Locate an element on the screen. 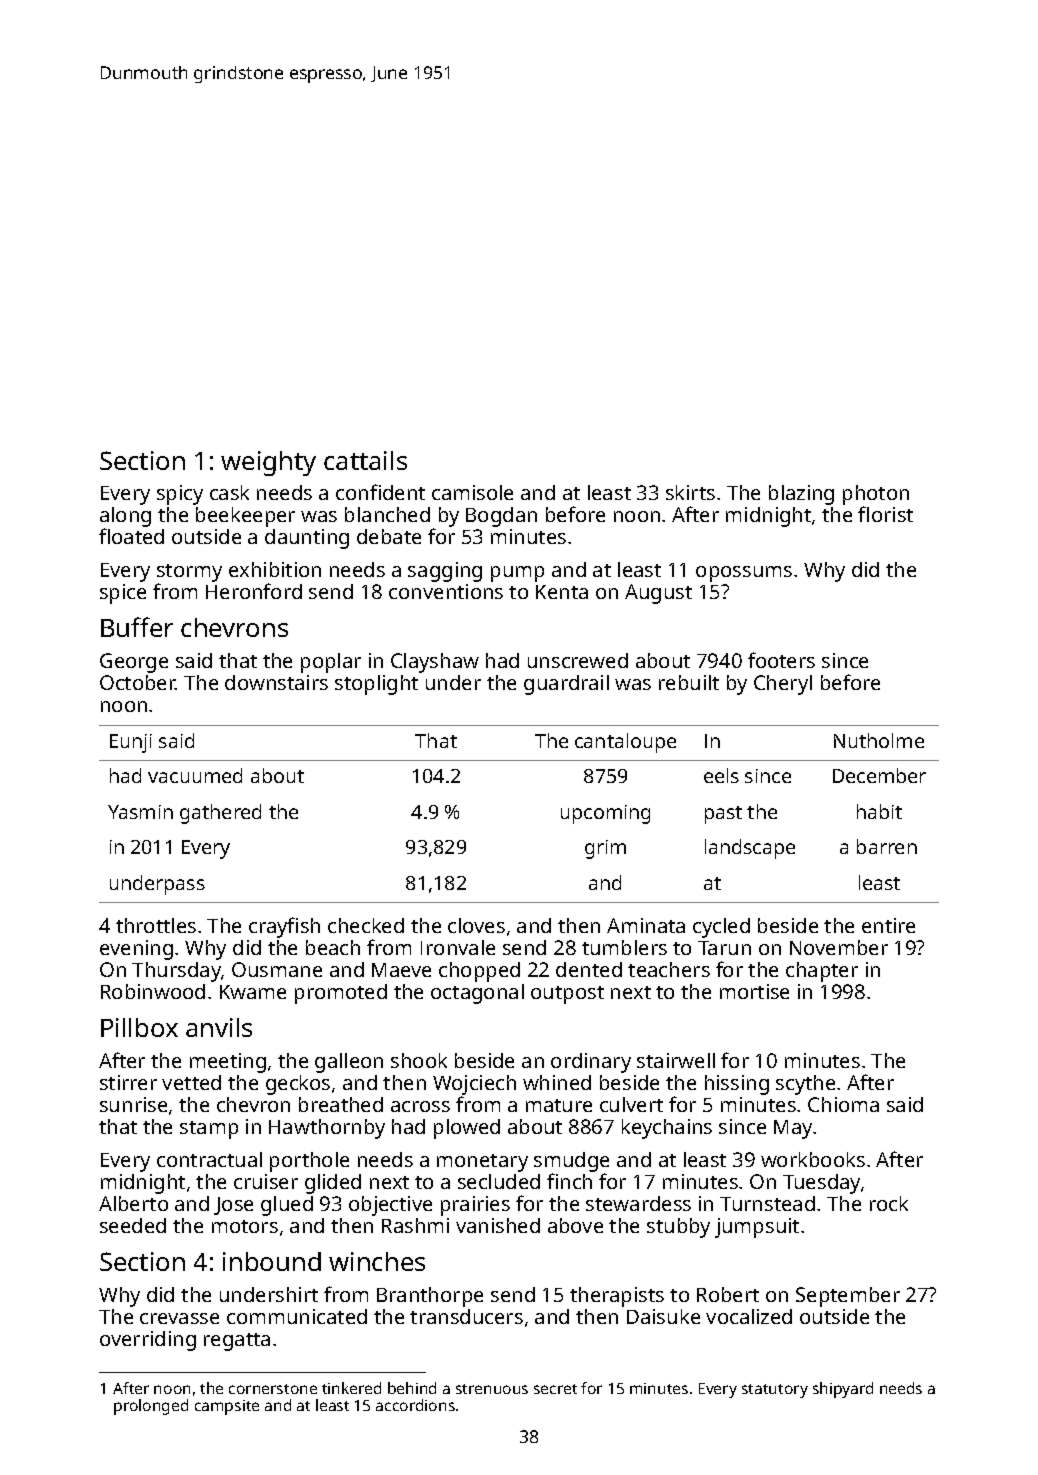 The height and width of the screenshot is (1475, 1038). entire is located at coordinates (888, 925).
